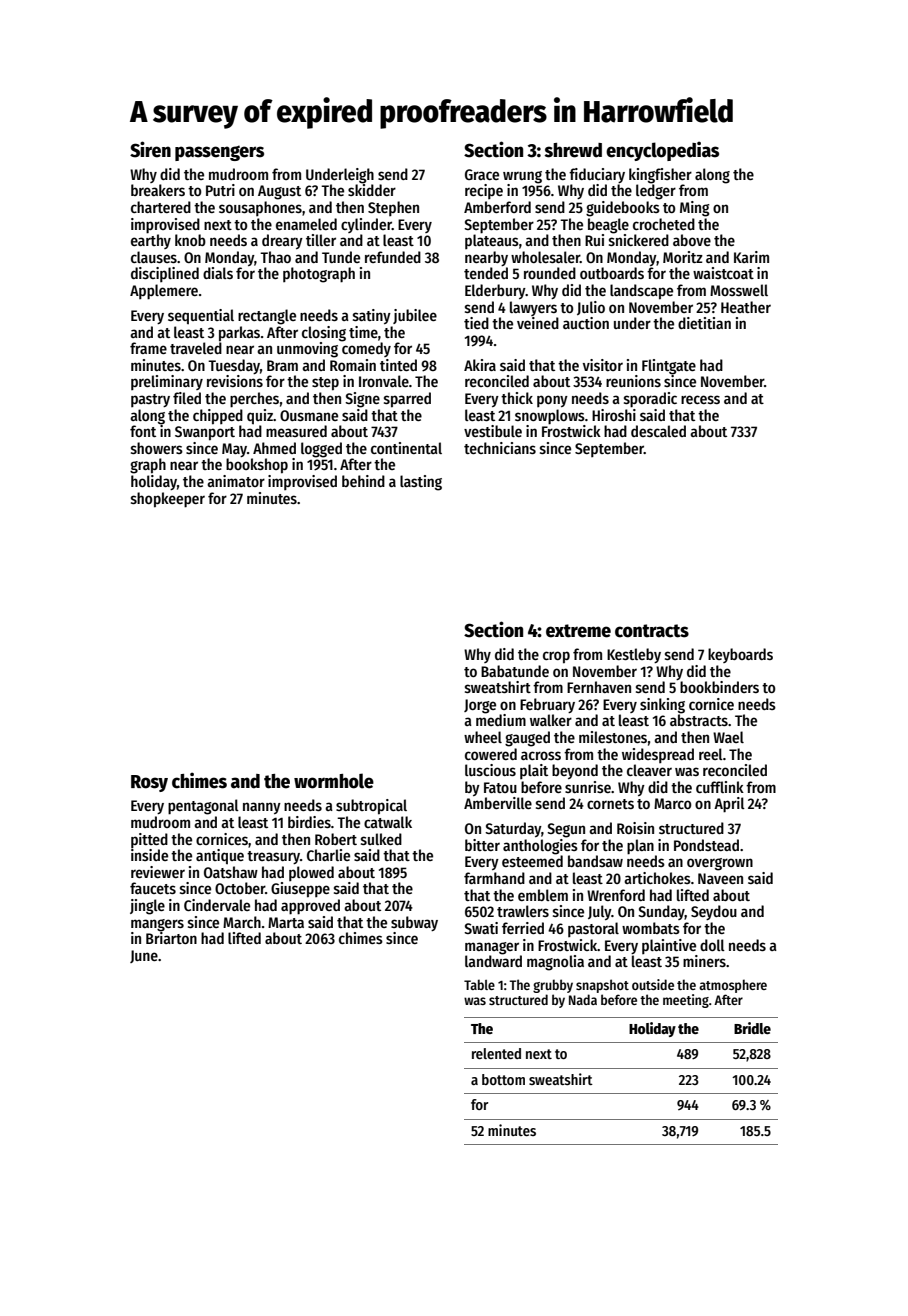 The width and height of the document is (908, 1316). I want to click on bitter, so click(482, 845).
